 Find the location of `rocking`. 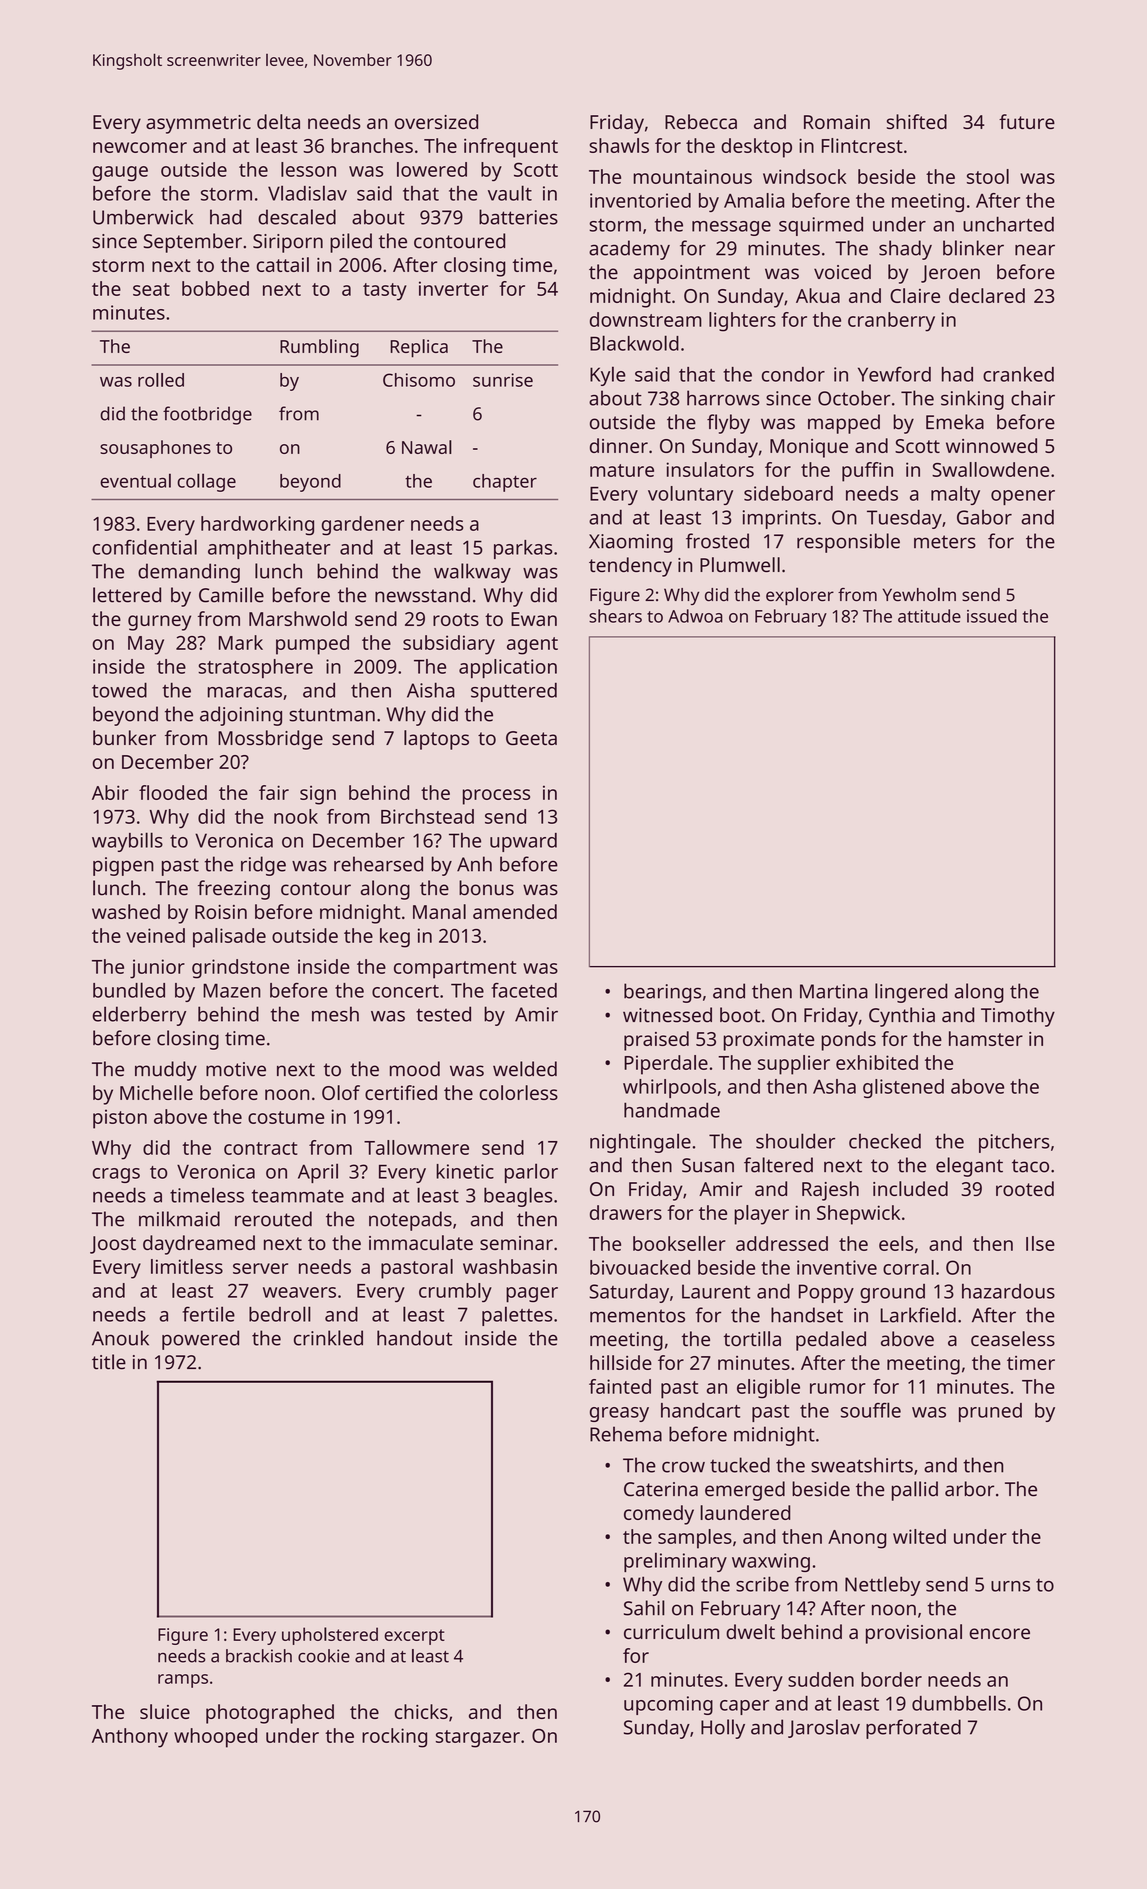

rocking is located at coordinates (394, 1738).
